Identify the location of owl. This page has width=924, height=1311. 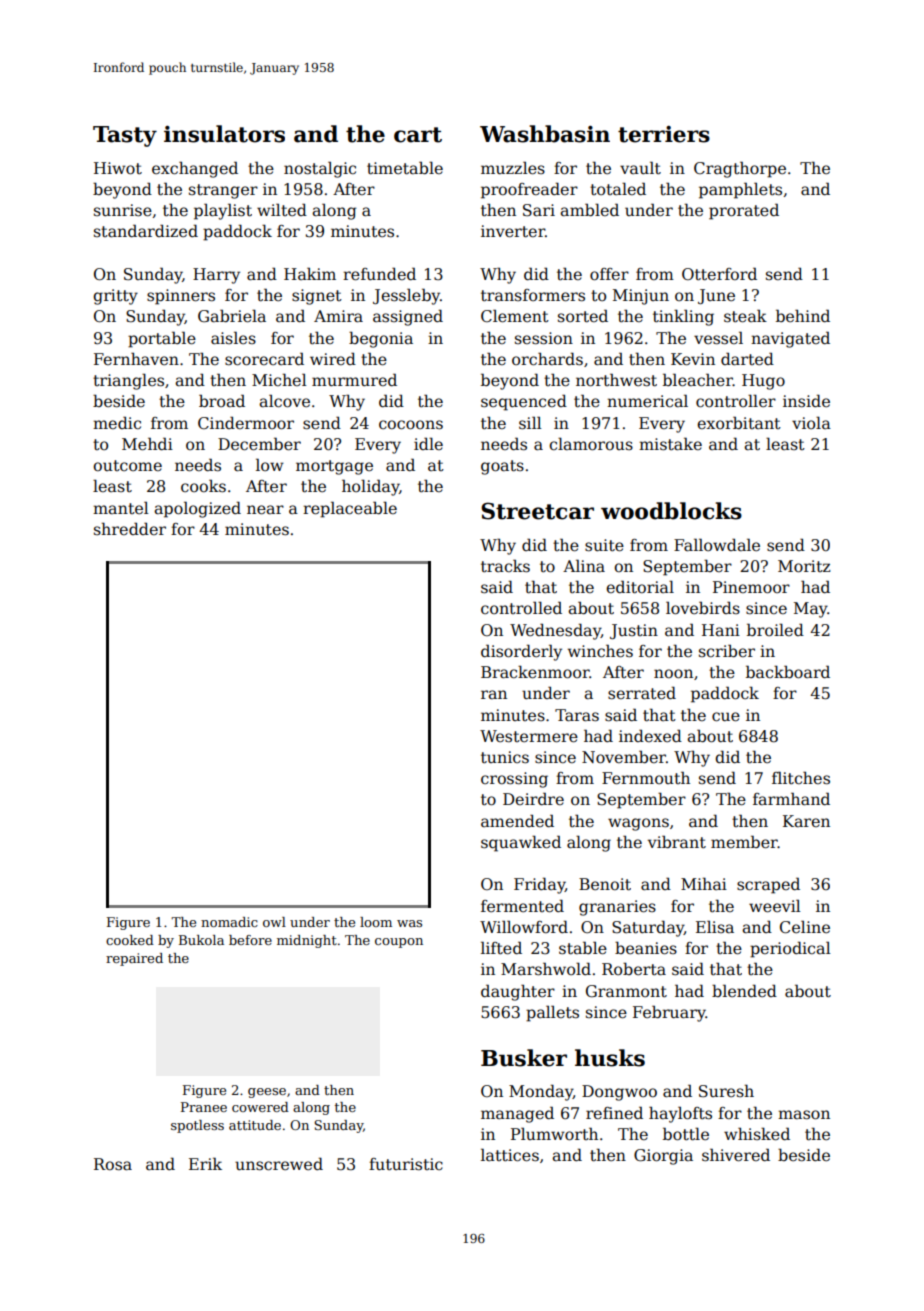
(274, 922).
